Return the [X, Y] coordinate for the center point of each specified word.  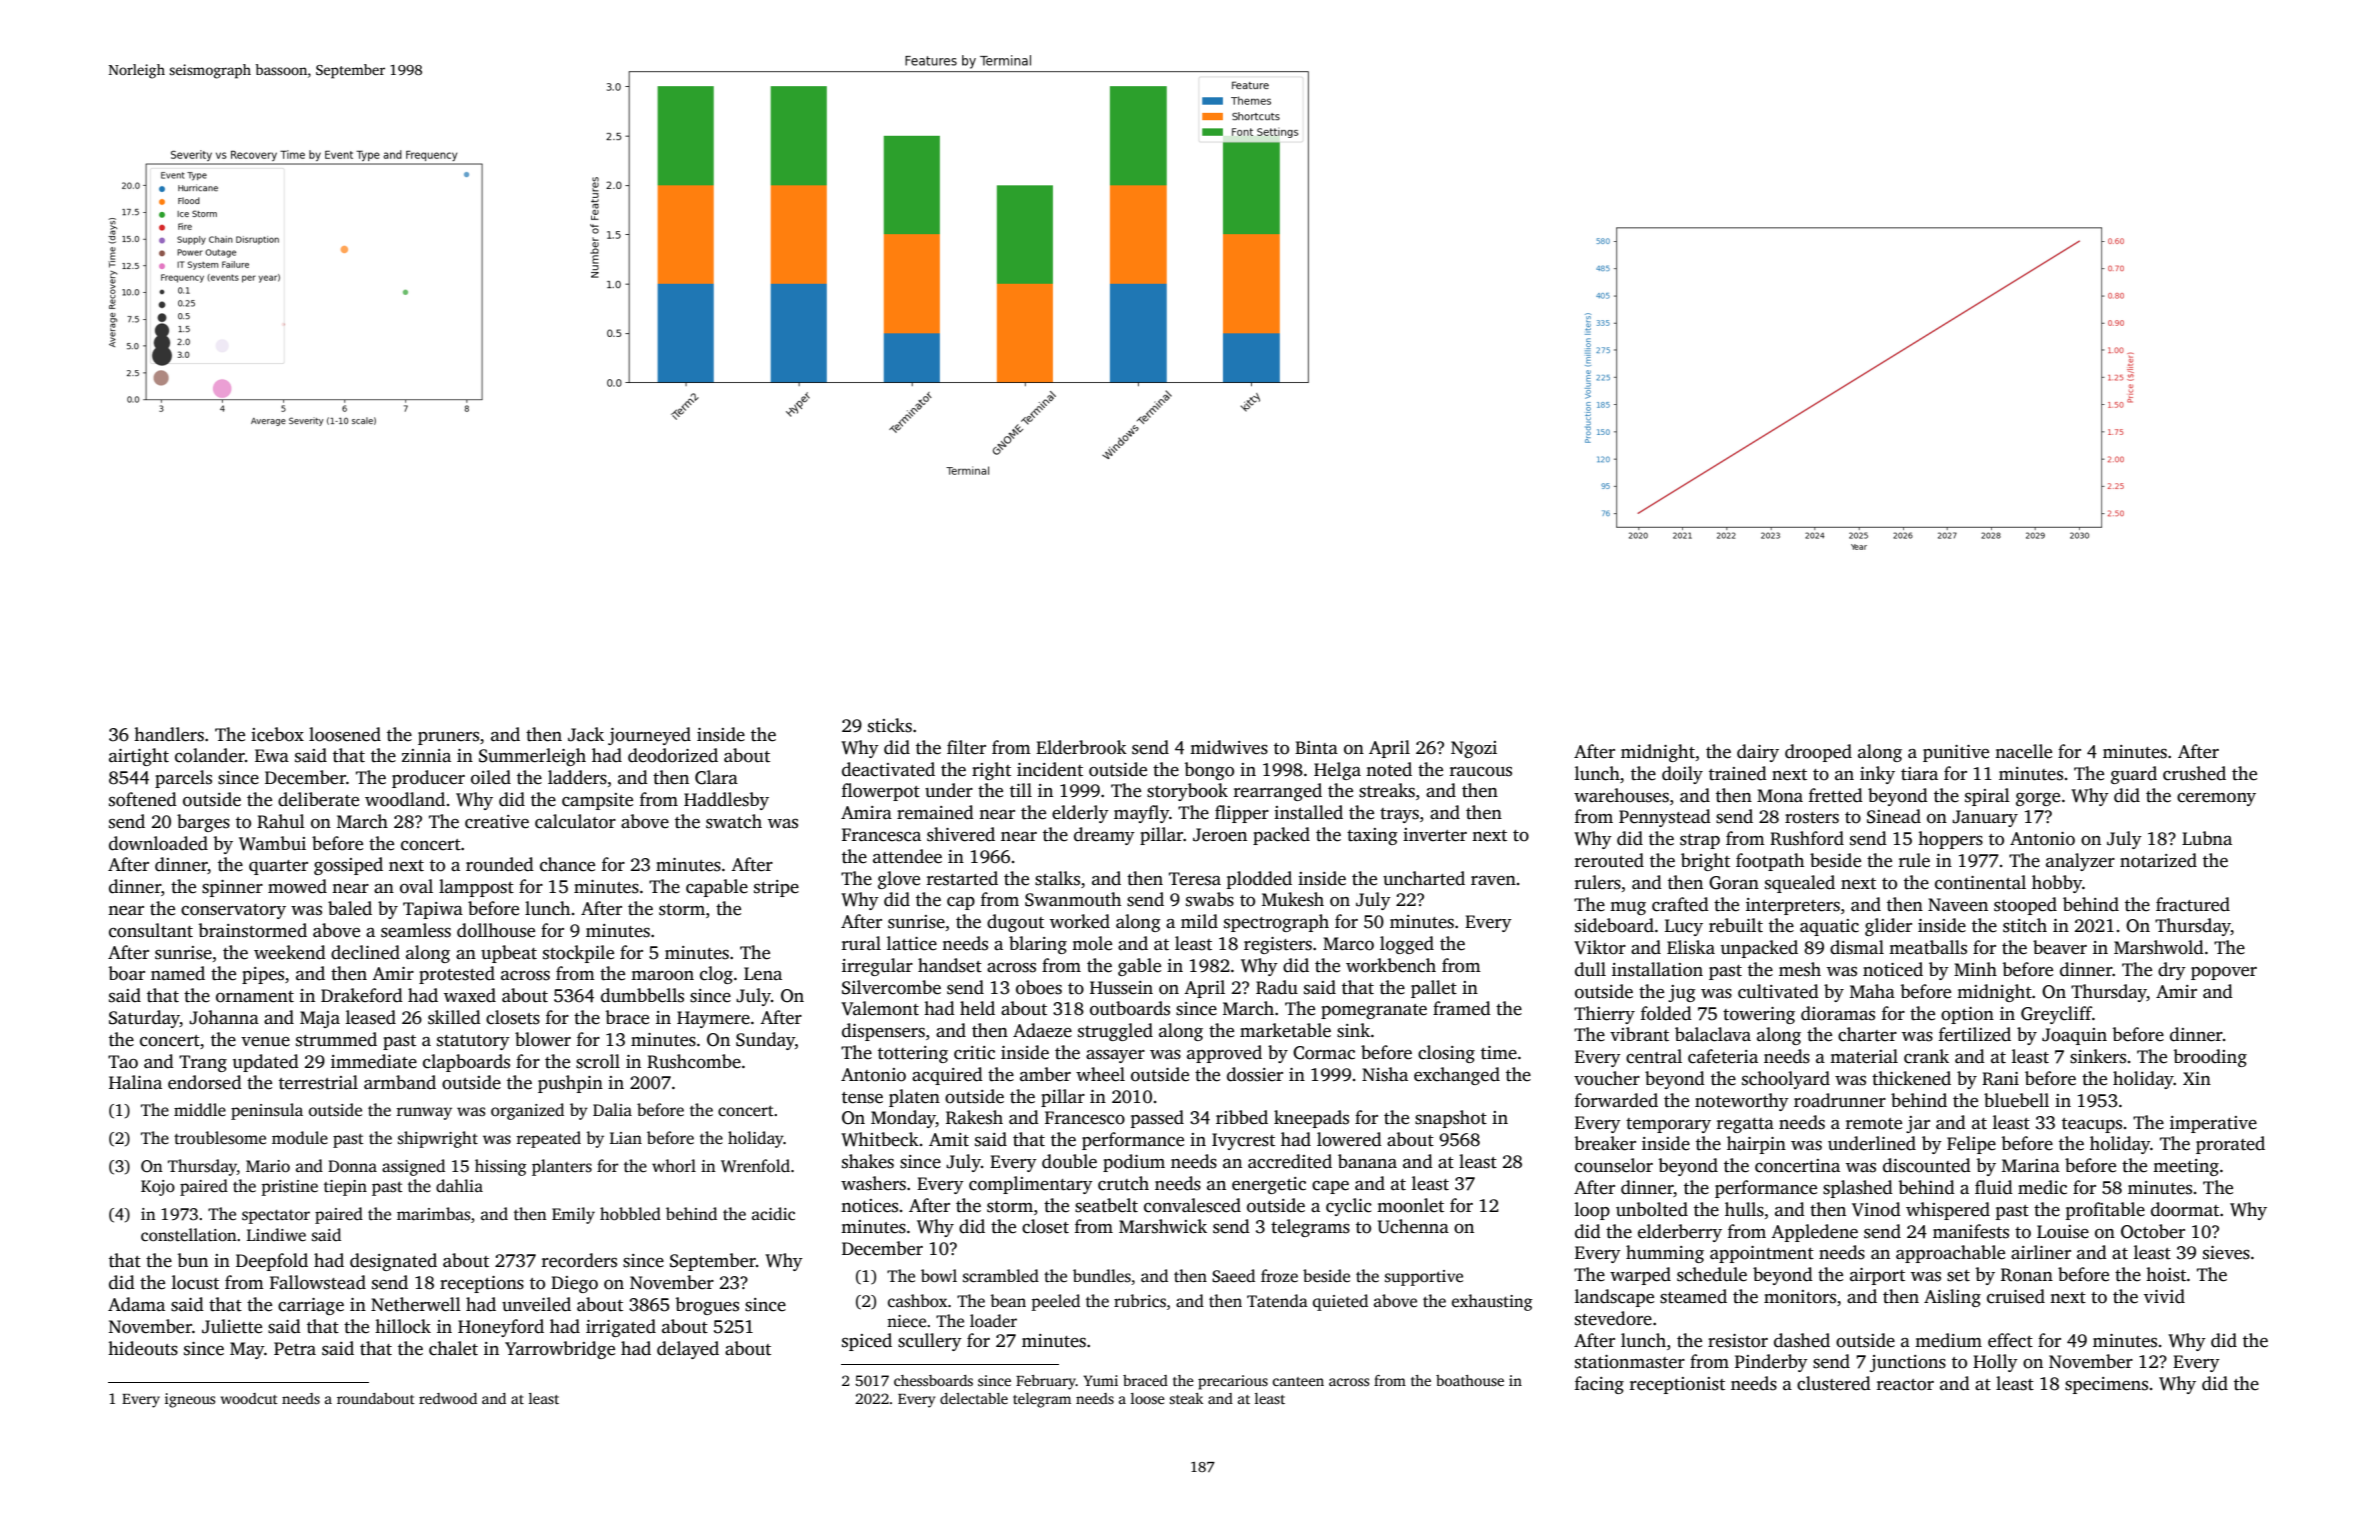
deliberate [318, 799]
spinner [232, 888]
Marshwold [2159, 947]
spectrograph [1276, 923]
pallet [1434, 989]
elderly [1080, 814]
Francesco [1085, 1118]
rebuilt [1736, 925]
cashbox [917, 1301]
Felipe [1971, 1145]
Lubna [2207, 838]
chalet [453, 1348]
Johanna [224, 1017]
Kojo [158, 1188]
